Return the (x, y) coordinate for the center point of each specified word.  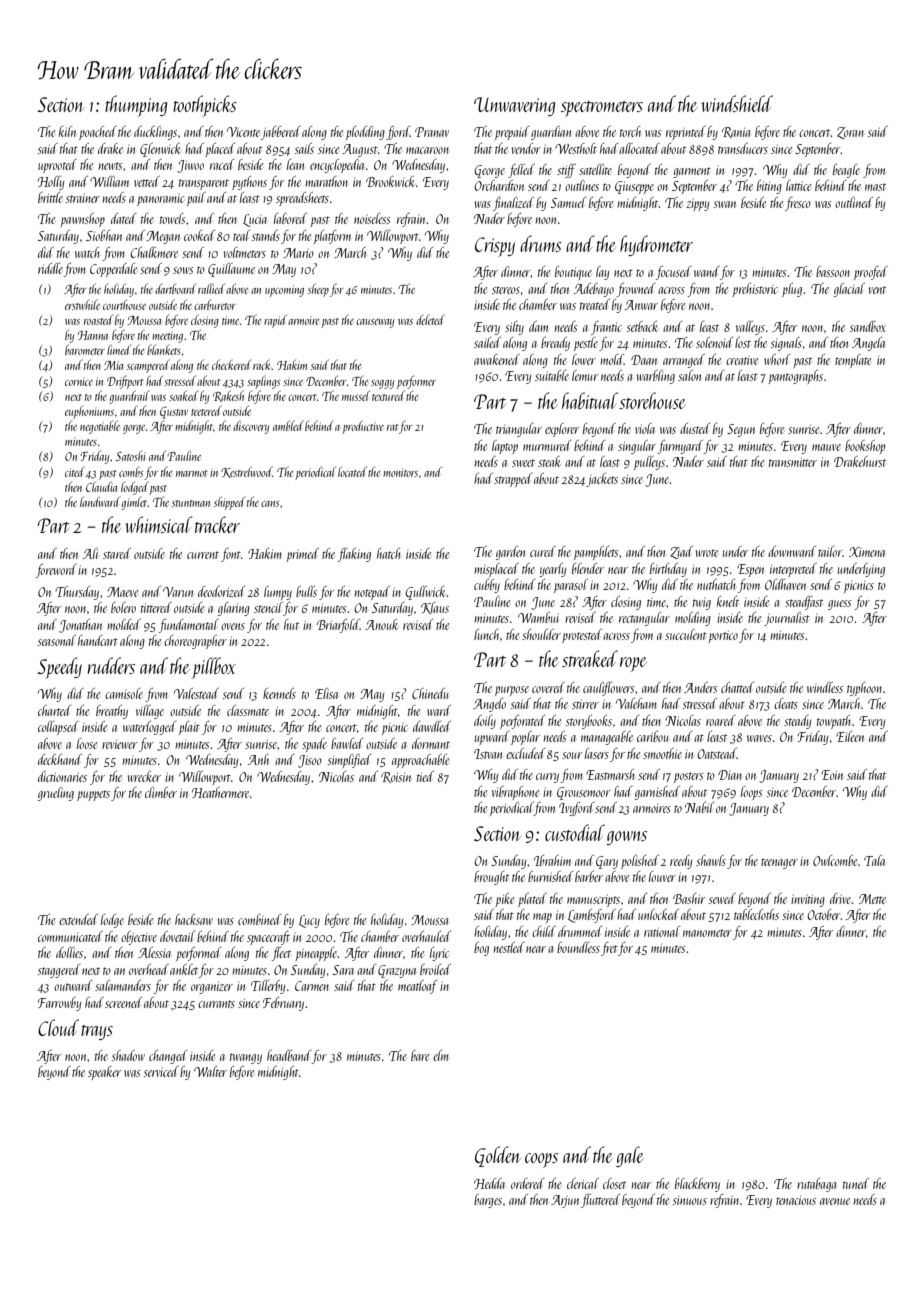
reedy (681, 862)
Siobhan (104, 235)
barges (488, 1201)
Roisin (396, 777)
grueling (56, 794)
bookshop (865, 447)
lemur (585, 375)
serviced (161, 1071)
